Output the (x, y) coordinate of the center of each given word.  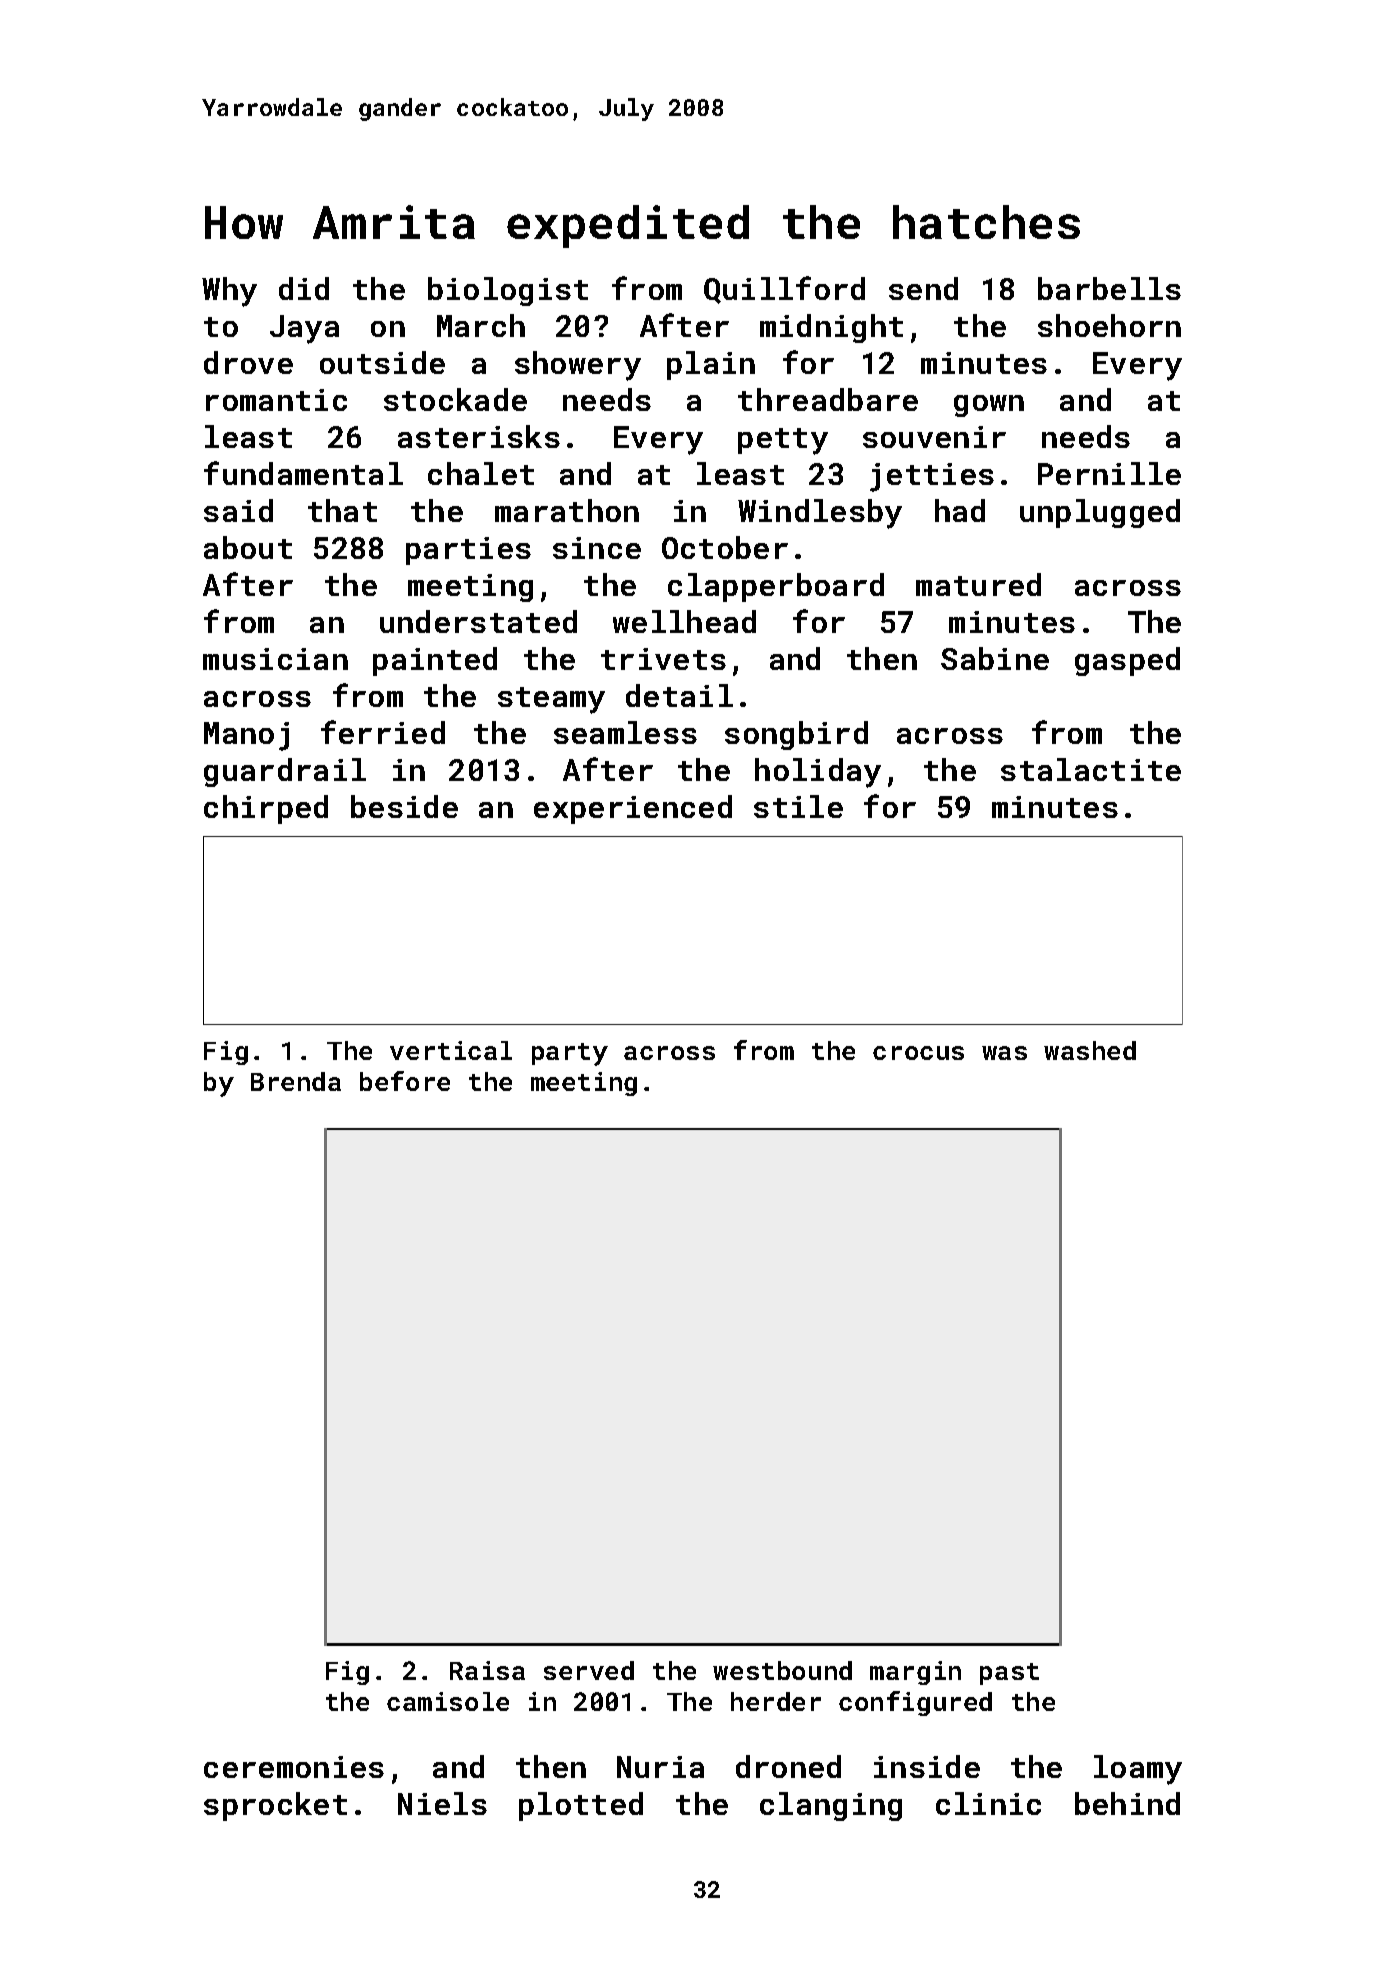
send (923, 288)
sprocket (275, 1806)
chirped (266, 809)
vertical (451, 1050)
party (570, 1054)
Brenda (296, 1081)
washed (1090, 1050)
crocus (918, 1053)
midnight (831, 328)
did (304, 288)
